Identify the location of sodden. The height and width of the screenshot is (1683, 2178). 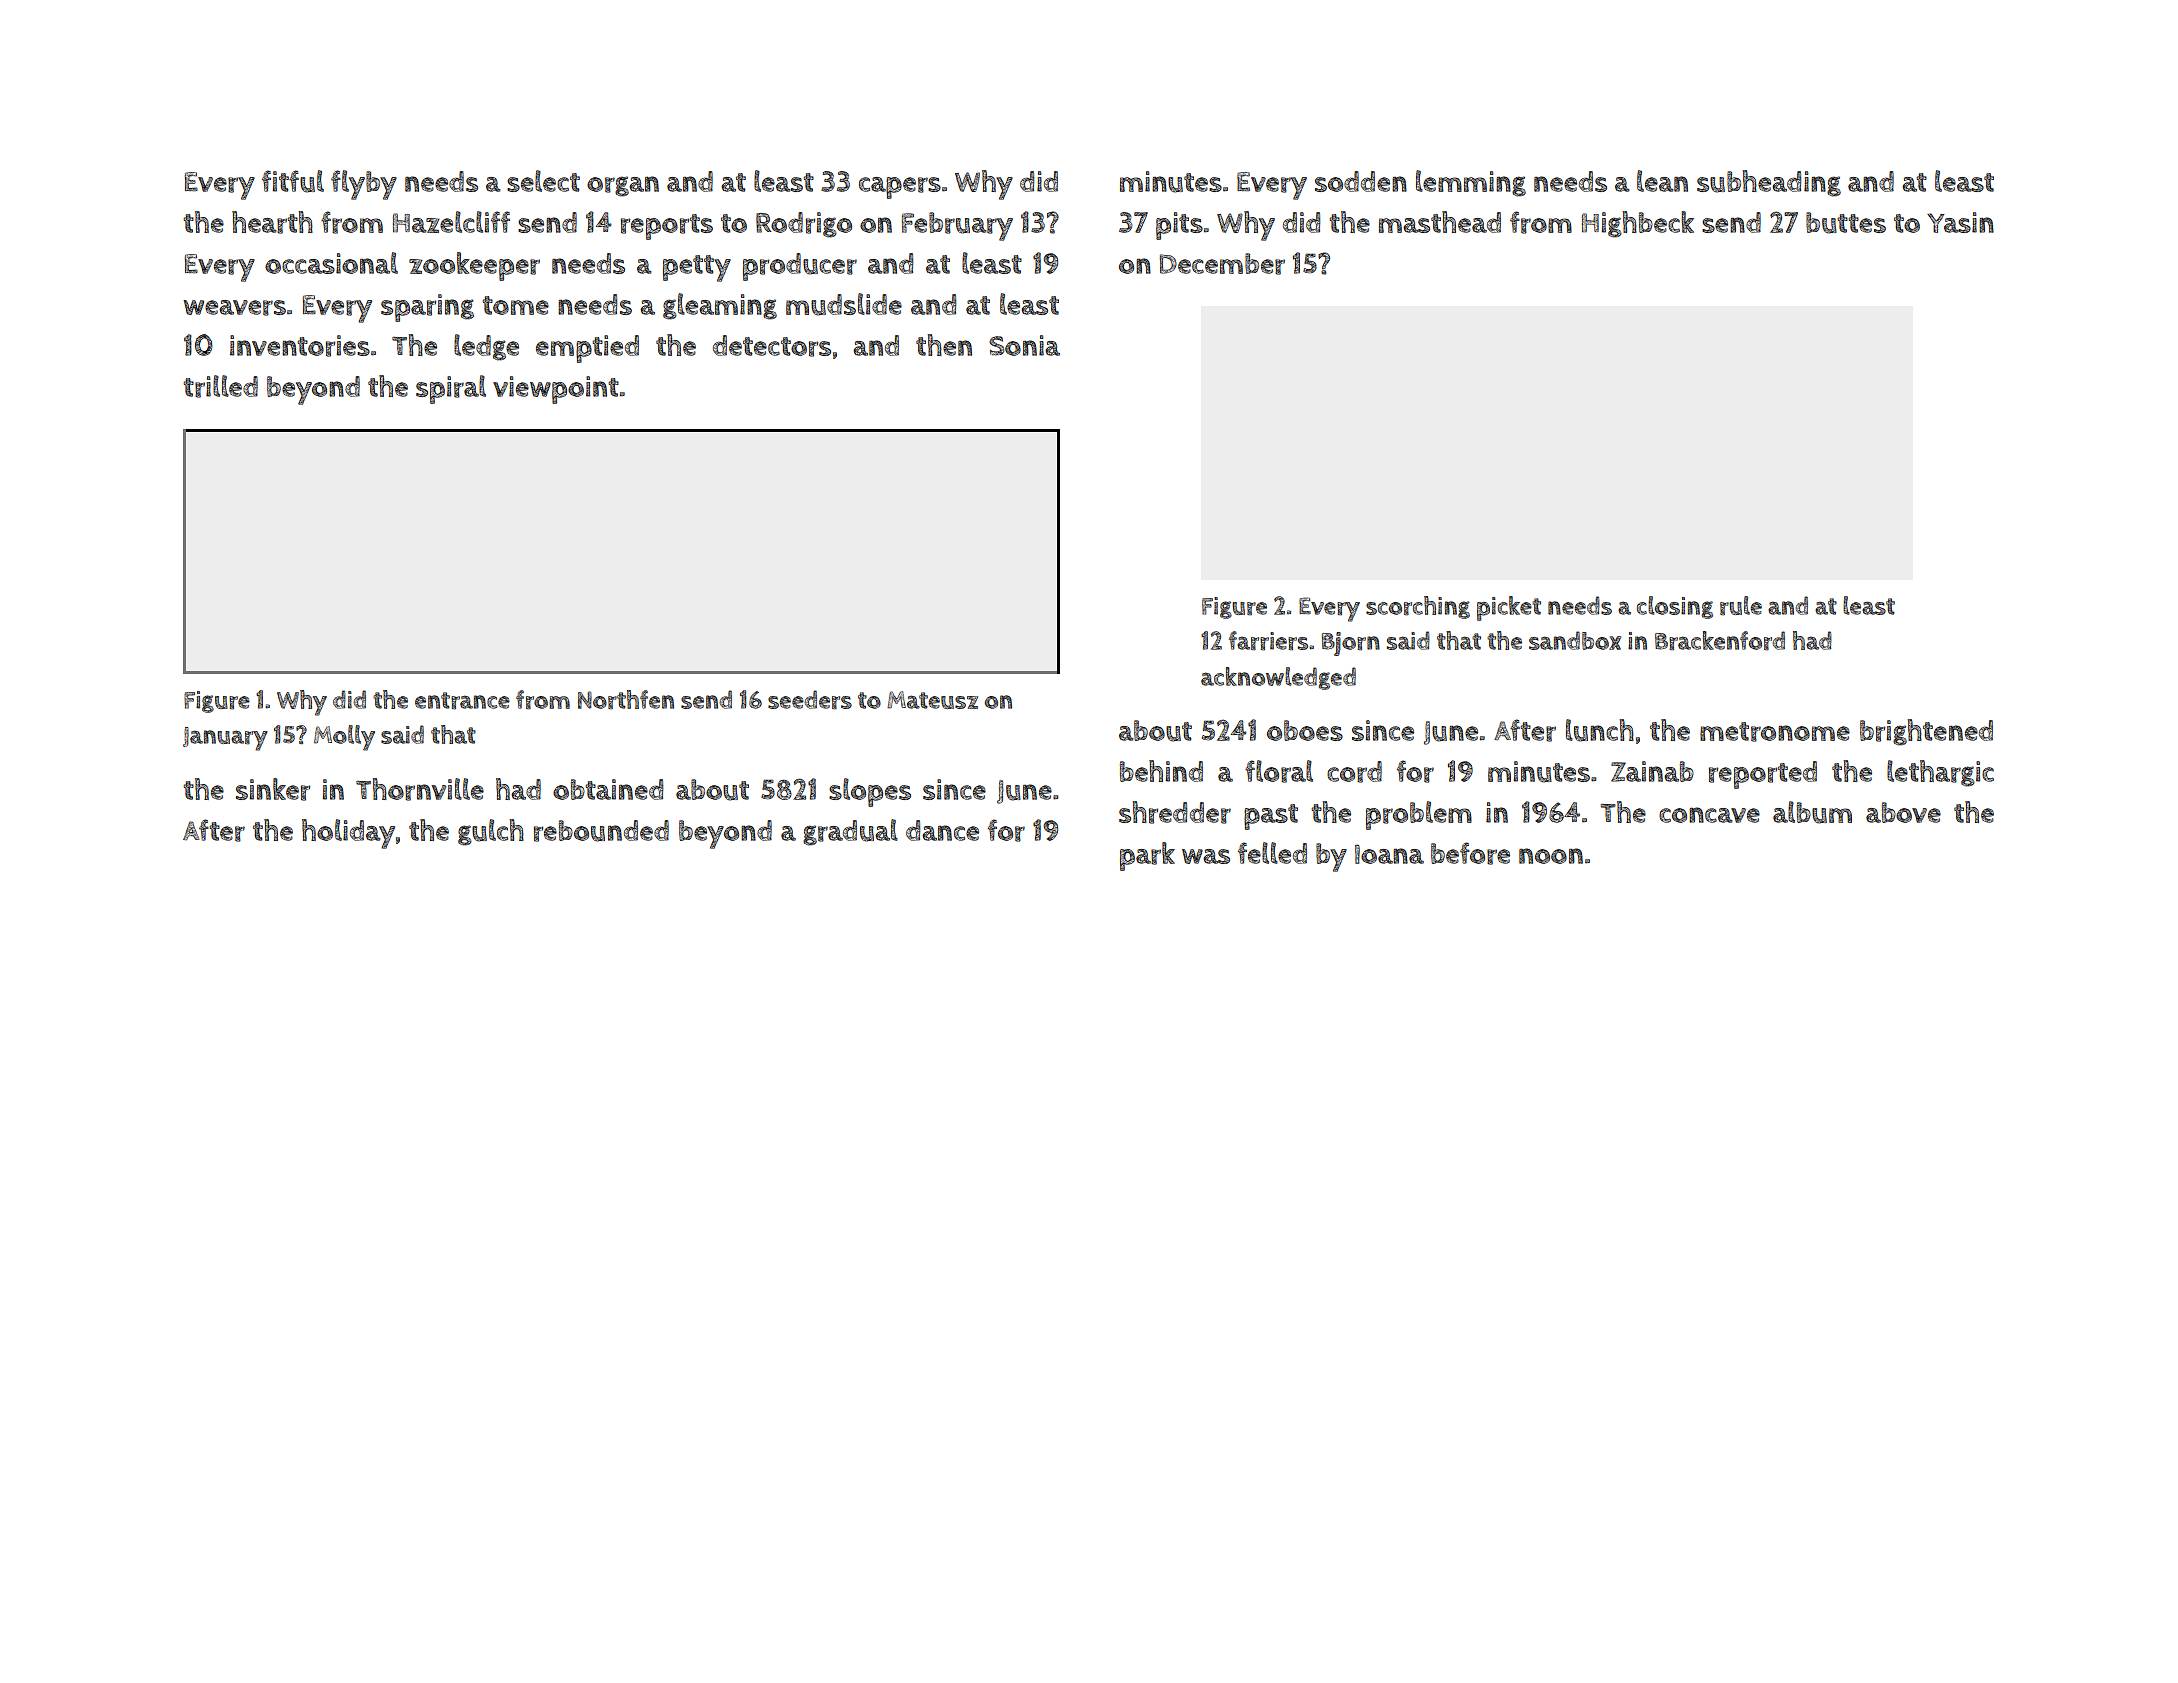
(1361, 181).
